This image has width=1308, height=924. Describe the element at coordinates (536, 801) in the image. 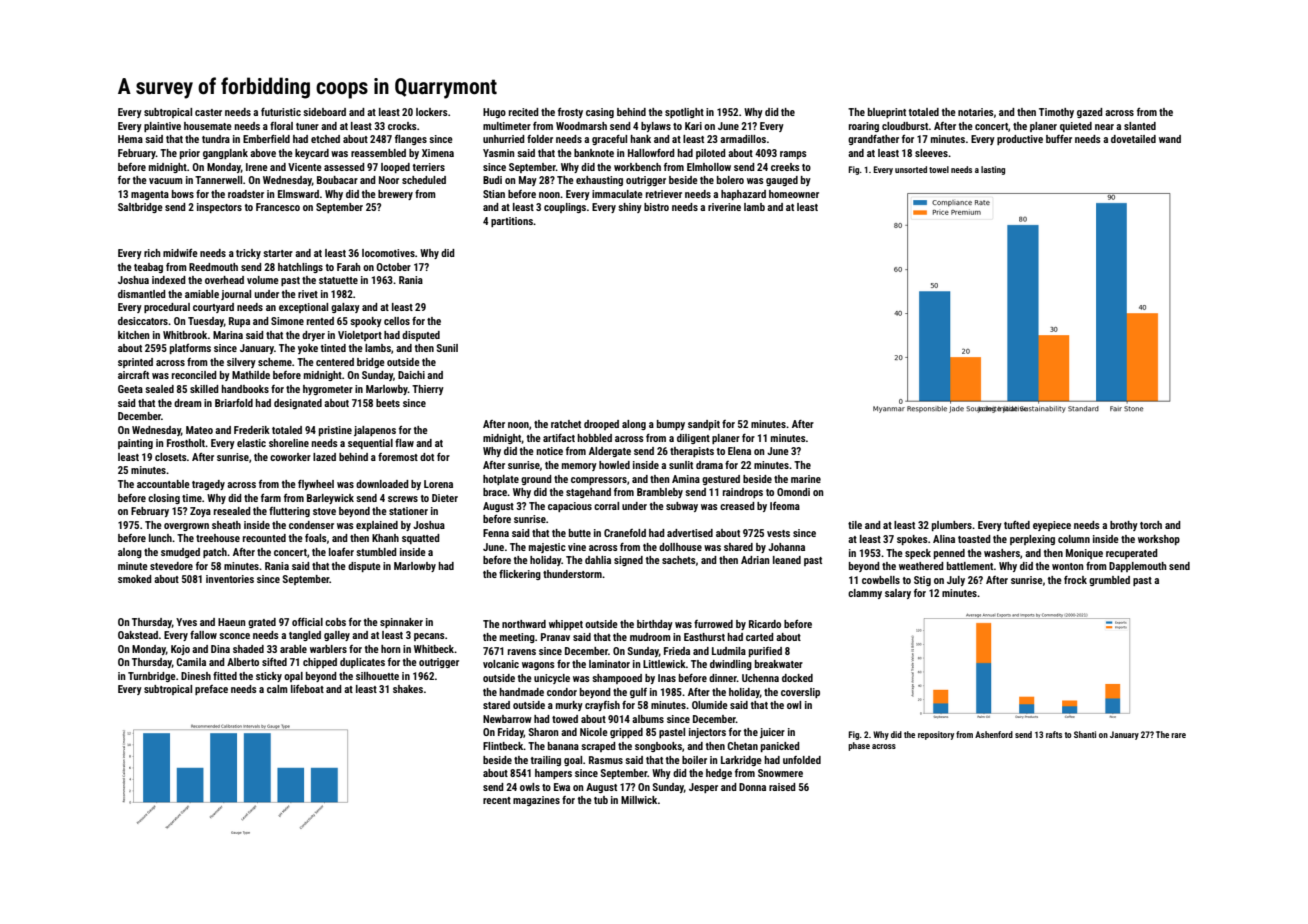

I see `magazines` at that location.
